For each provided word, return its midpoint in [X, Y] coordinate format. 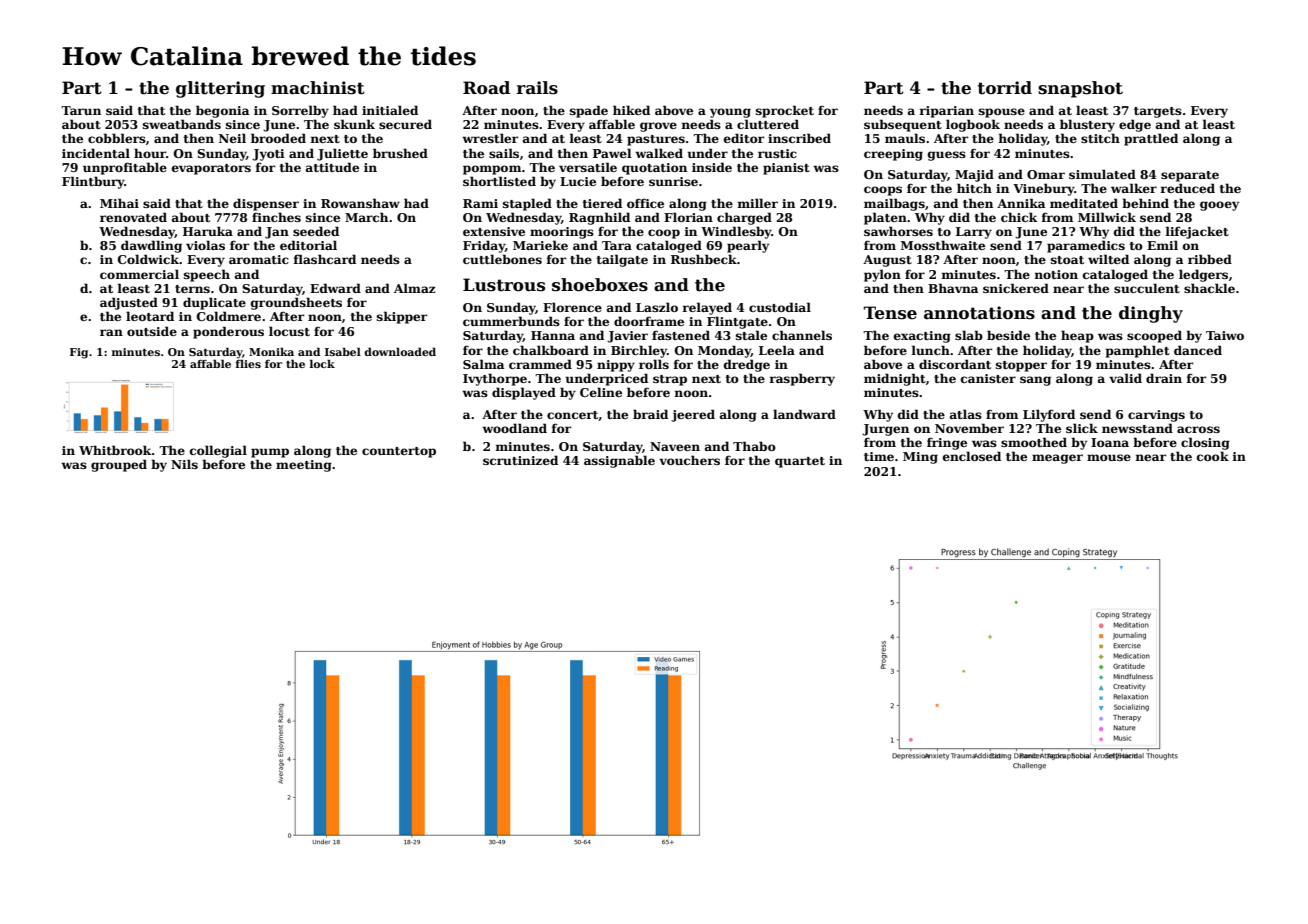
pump [270, 453]
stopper [1021, 366]
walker [1134, 188]
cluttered [768, 124]
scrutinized [520, 460]
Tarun [81, 110]
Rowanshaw [360, 203]
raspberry [802, 379]
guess [947, 156]
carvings [1156, 416]
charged [744, 218]
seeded [316, 231]
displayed [524, 393]
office [645, 203]
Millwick [1107, 217]
